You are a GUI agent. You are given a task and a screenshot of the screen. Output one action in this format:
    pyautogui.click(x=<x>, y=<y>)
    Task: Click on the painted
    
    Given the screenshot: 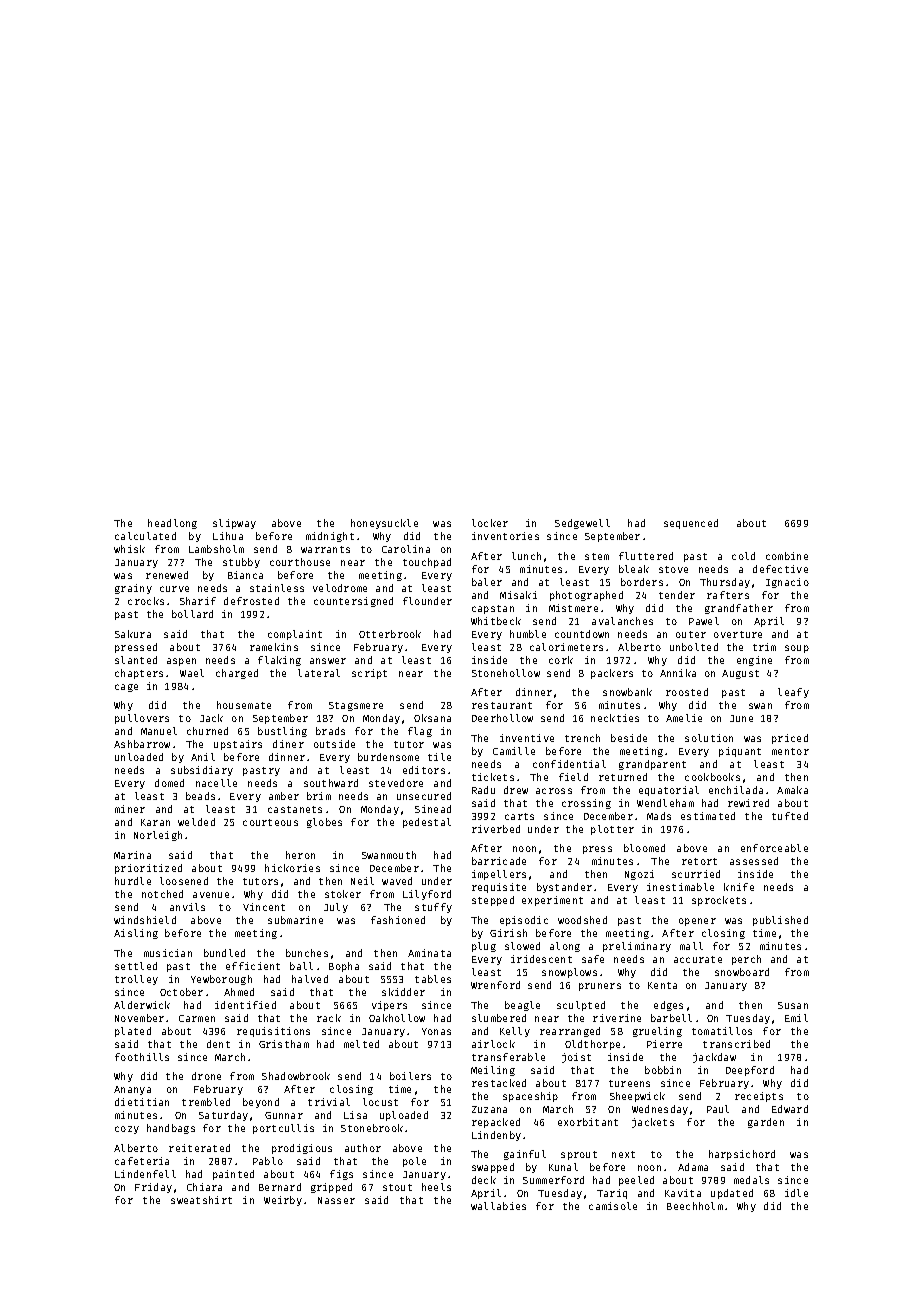 What is the action you would take?
    pyautogui.click(x=233, y=1175)
